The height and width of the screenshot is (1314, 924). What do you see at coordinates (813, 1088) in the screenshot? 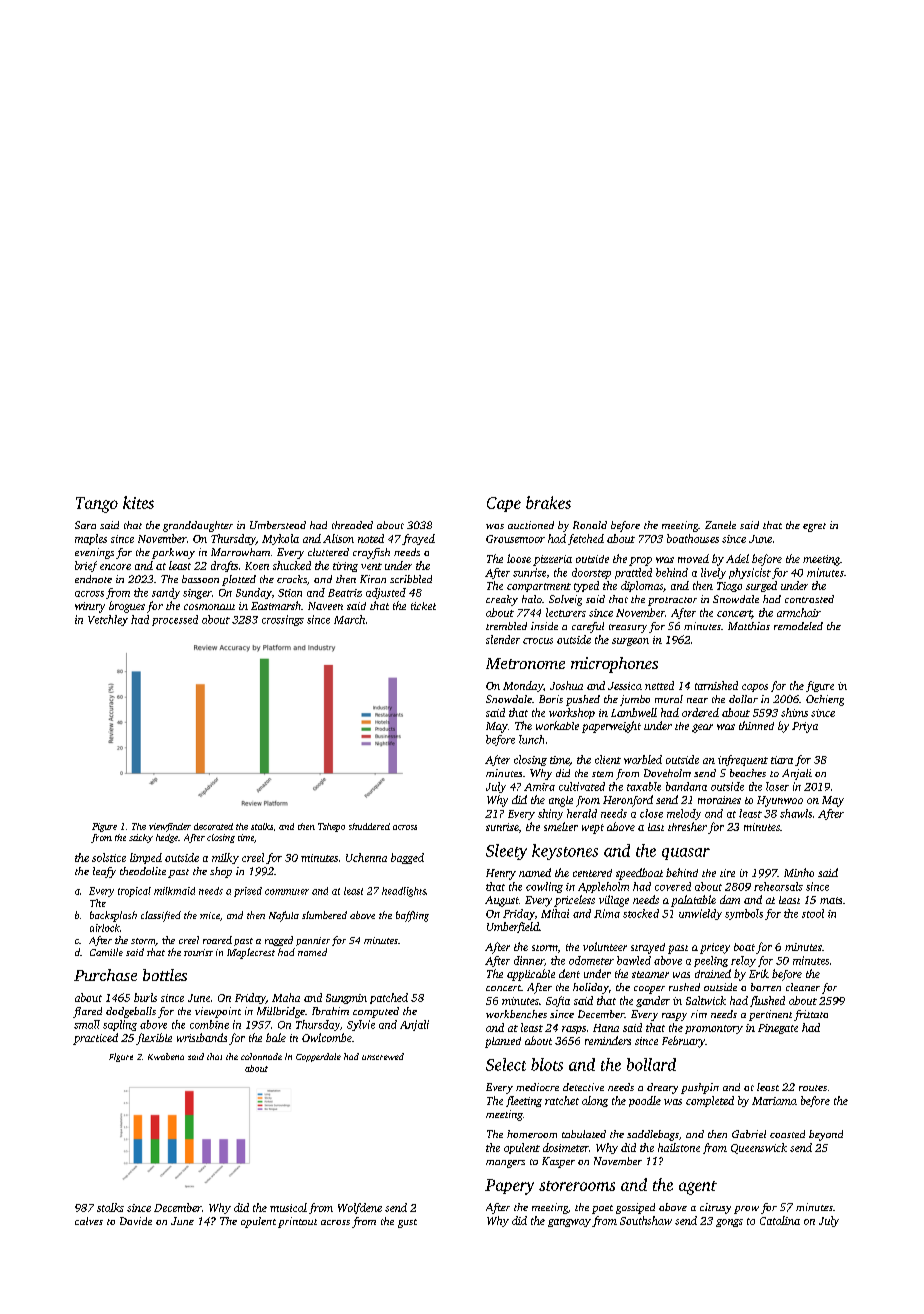
I see `routes` at bounding box center [813, 1088].
